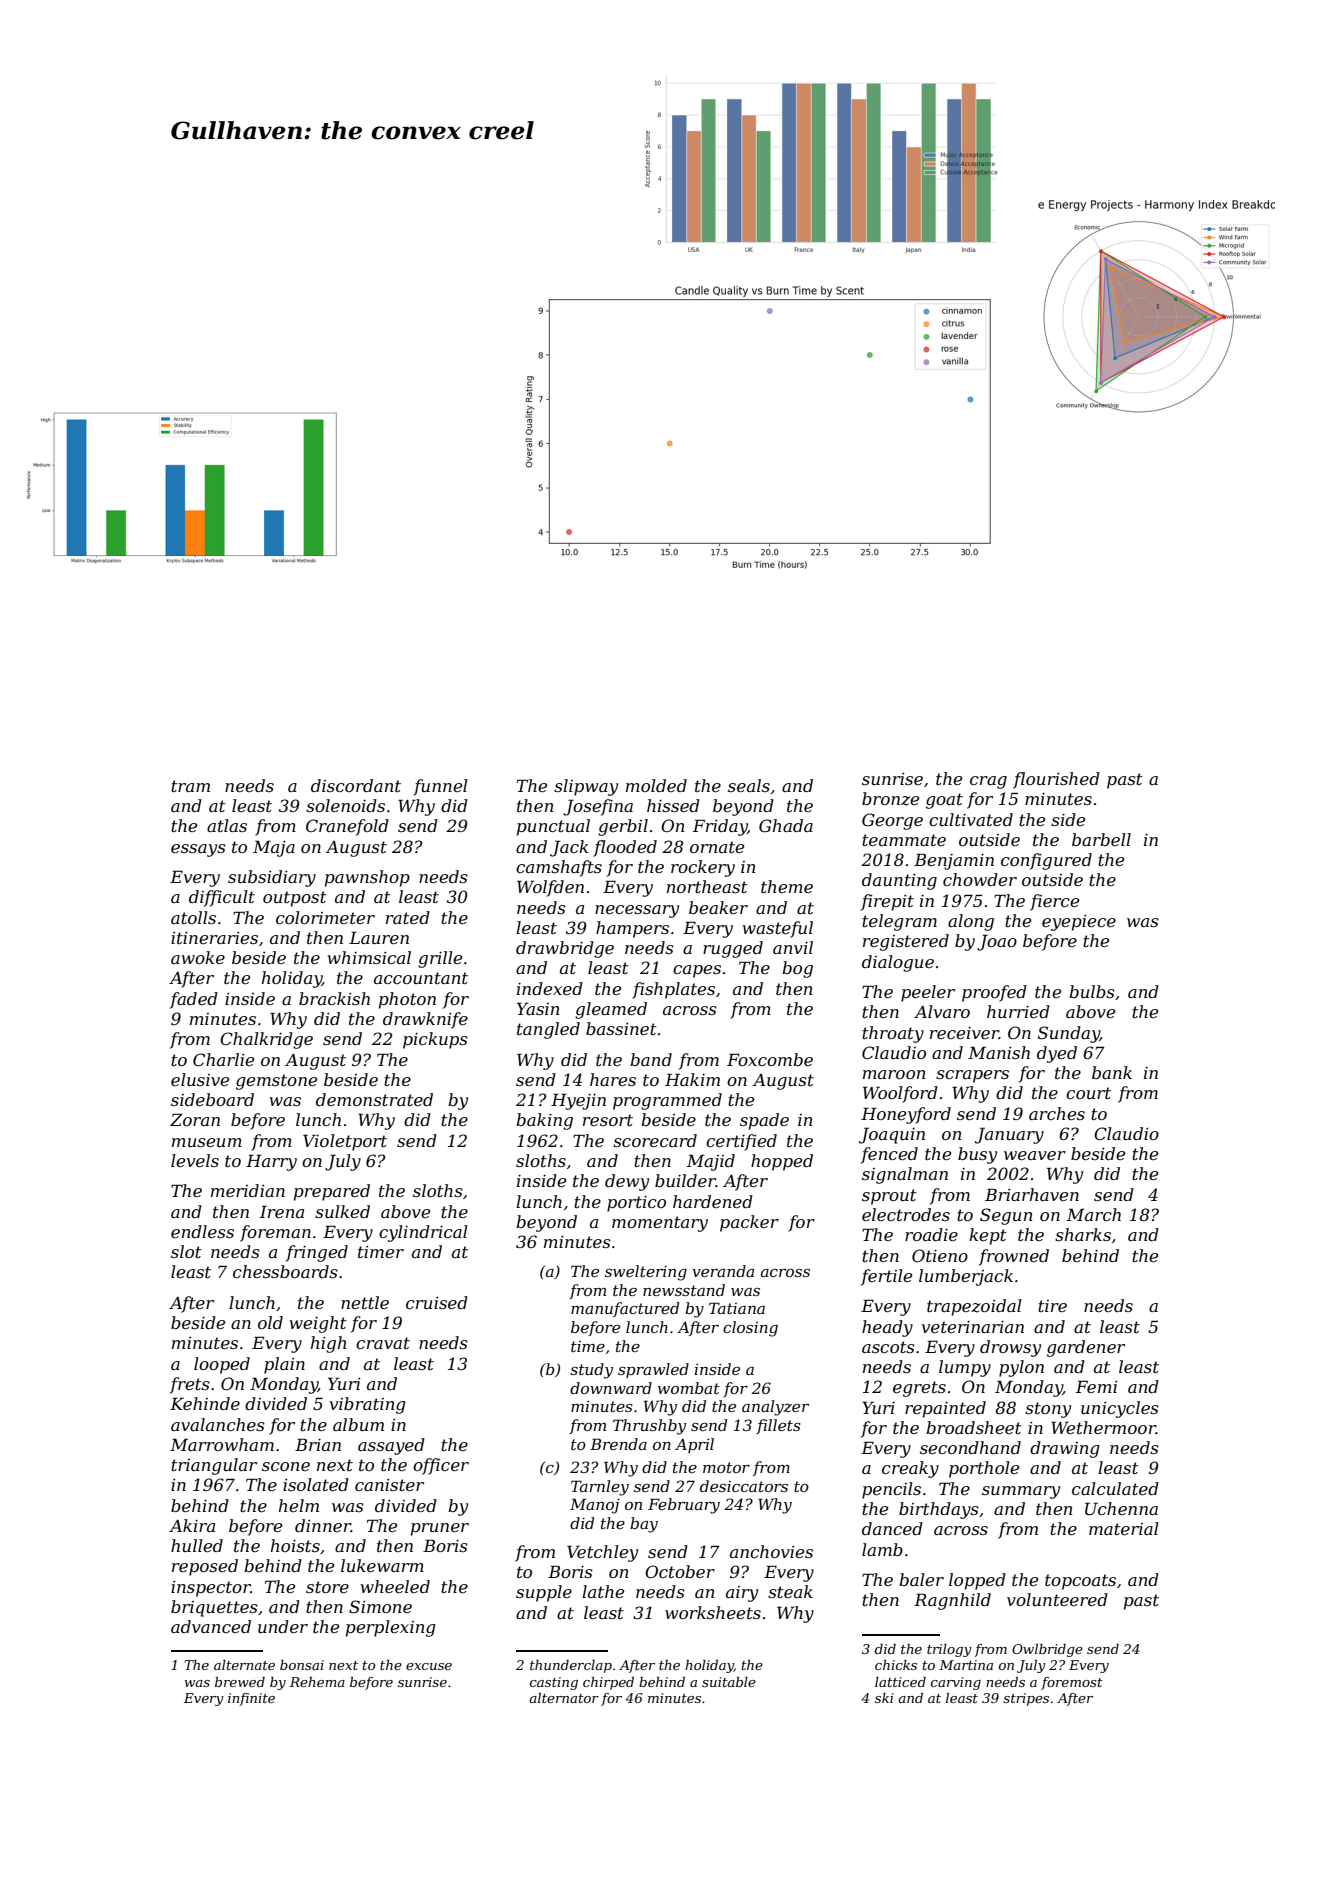 The width and height of the image is (1330, 1881). Describe the element at coordinates (391, 1628) in the image. I see `perplexing` at that location.
